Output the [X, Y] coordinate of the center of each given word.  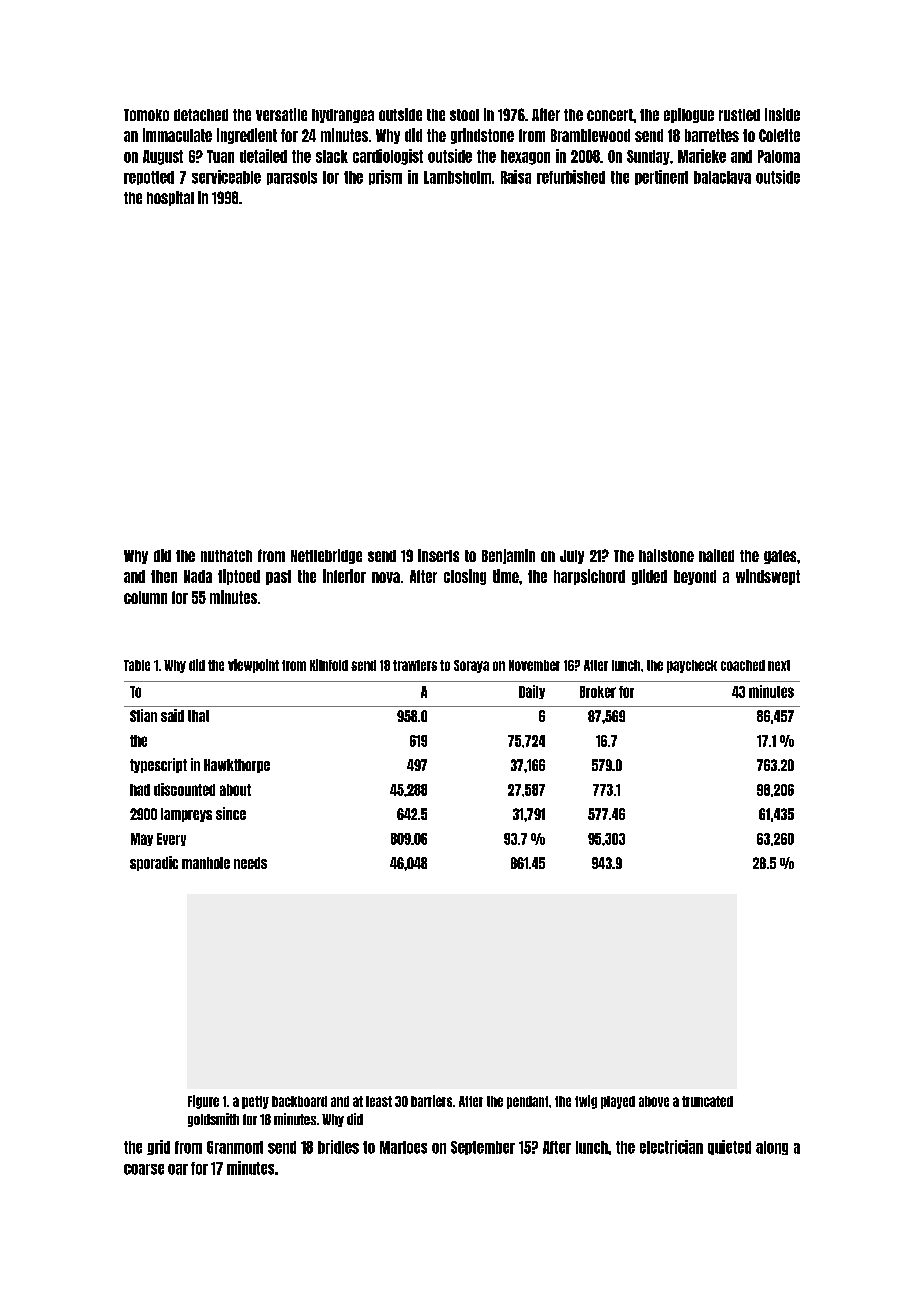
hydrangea [343, 116]
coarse [144, 1169]
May [142, 839]
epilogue [689, 115]
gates [780, 557]
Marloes [403, 1147]
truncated [707, 1101]
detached [201, 115]
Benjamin [508, 556]
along [772, 1148]
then [164, 576]
